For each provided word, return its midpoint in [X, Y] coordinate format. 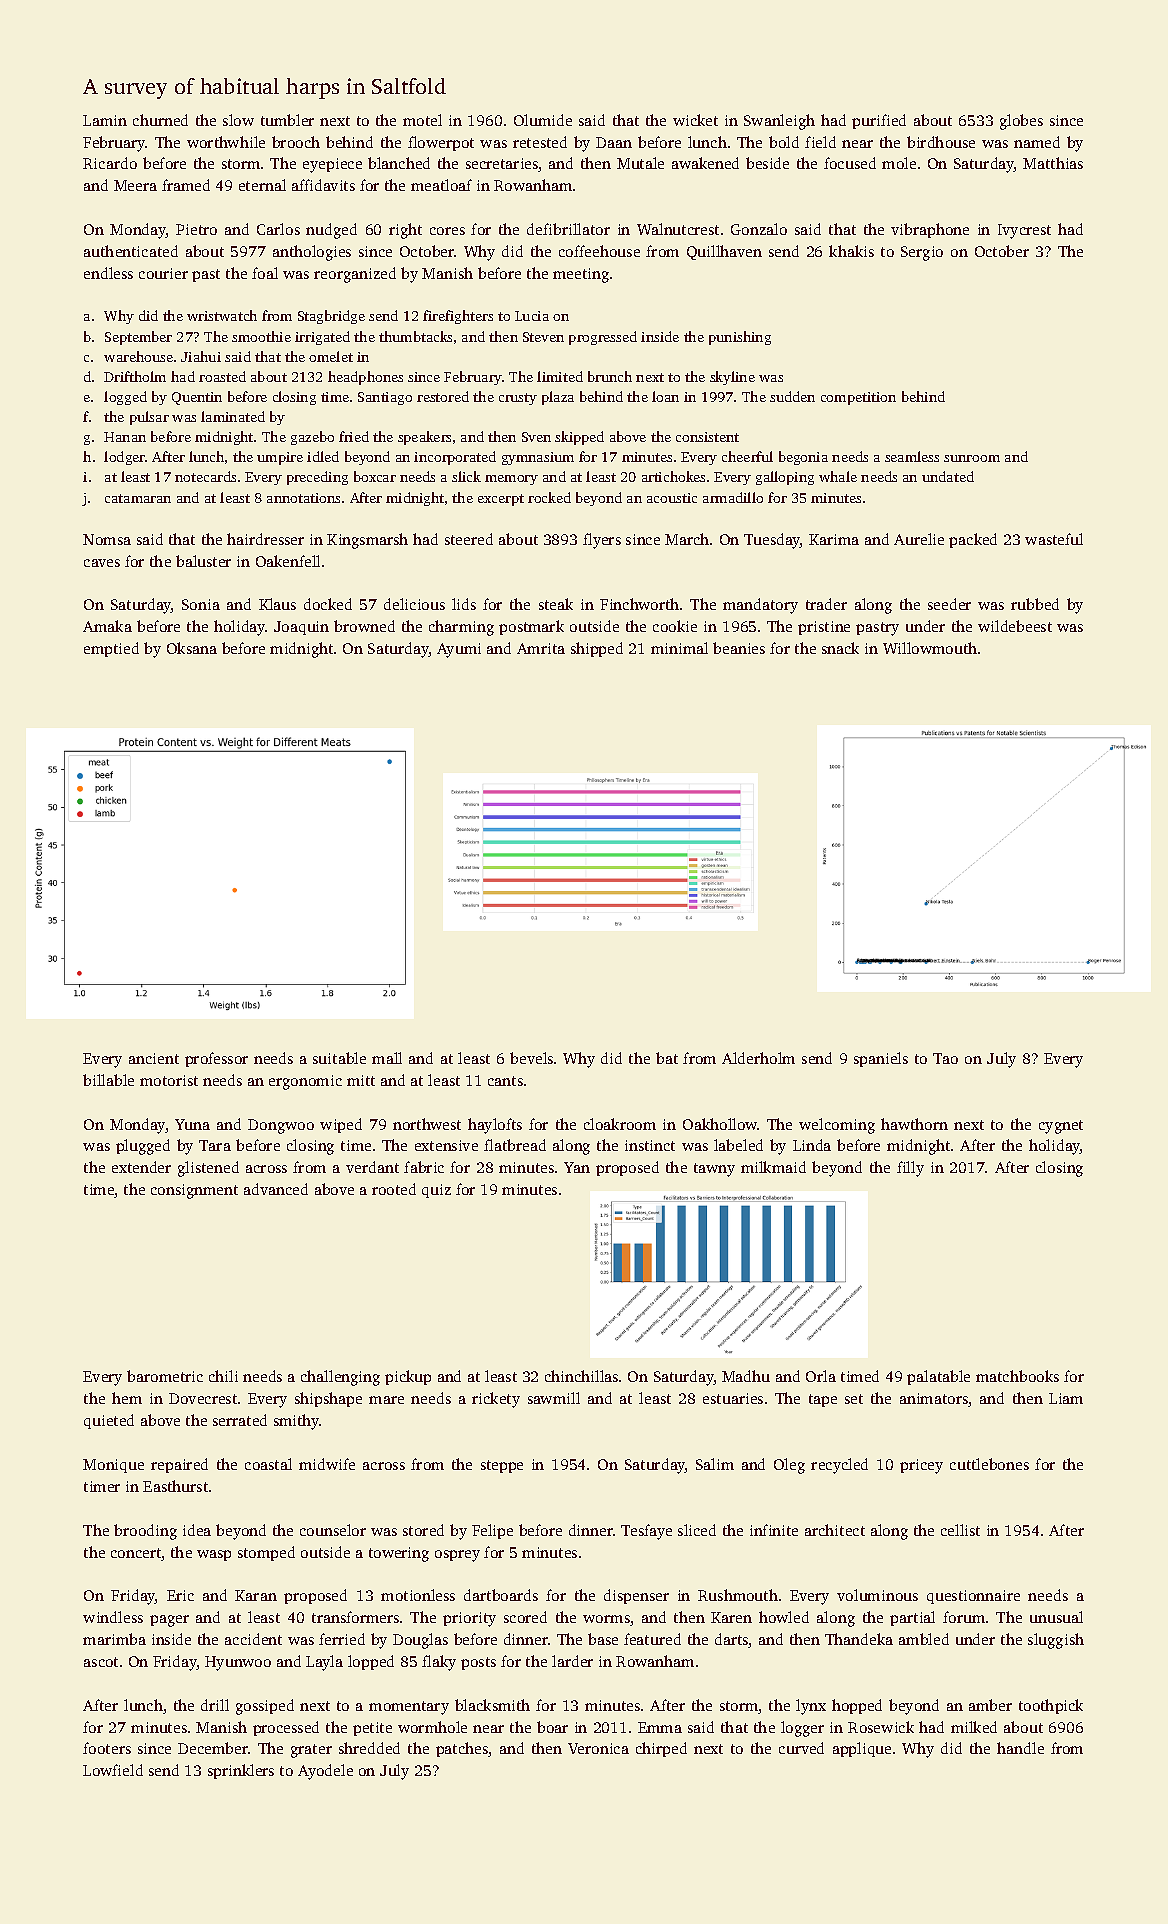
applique [862, 1749]
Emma [660, 1727]
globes [1021, 122]
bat [667, 1058]
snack [840, 648]
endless [108, 273]
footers [107, 1748]
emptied [111, 649]
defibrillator [568, 229]
